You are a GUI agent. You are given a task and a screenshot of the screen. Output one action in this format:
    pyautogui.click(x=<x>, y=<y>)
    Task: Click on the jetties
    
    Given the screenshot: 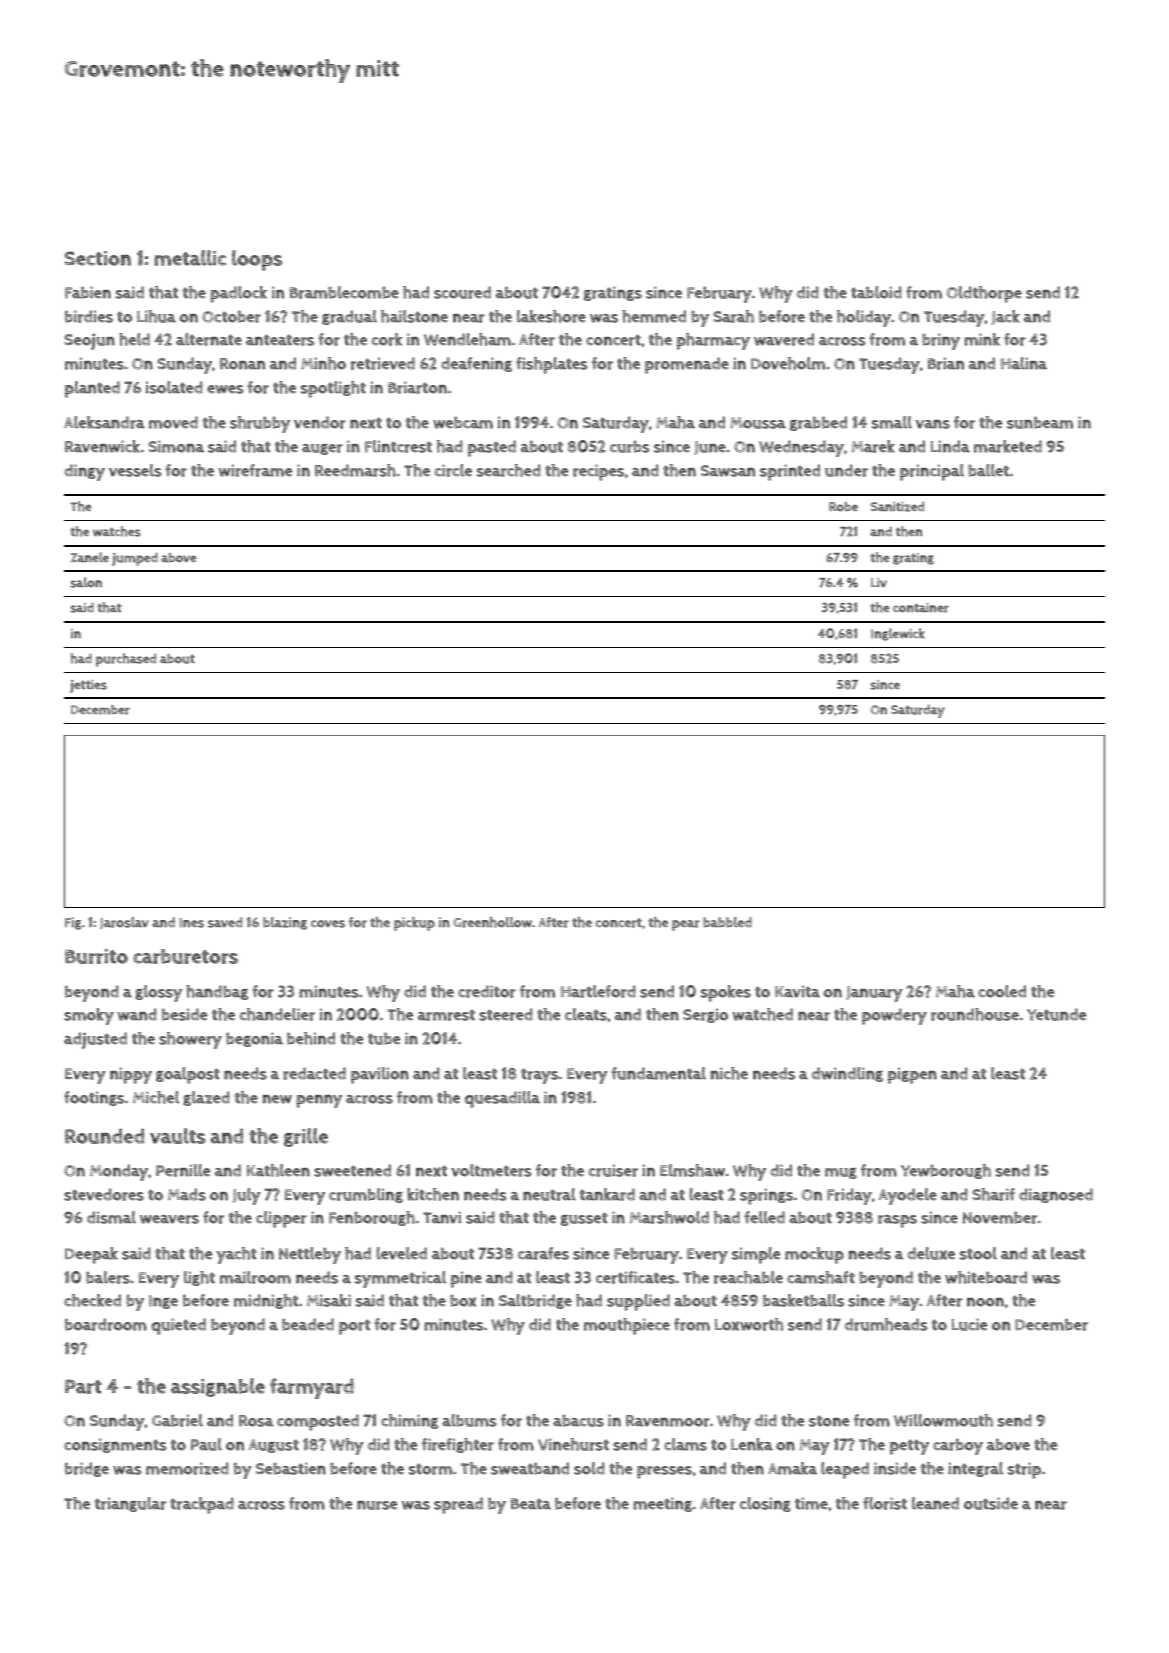 What is the action you would take?
    pyautogui.click(x=88, y=686)
